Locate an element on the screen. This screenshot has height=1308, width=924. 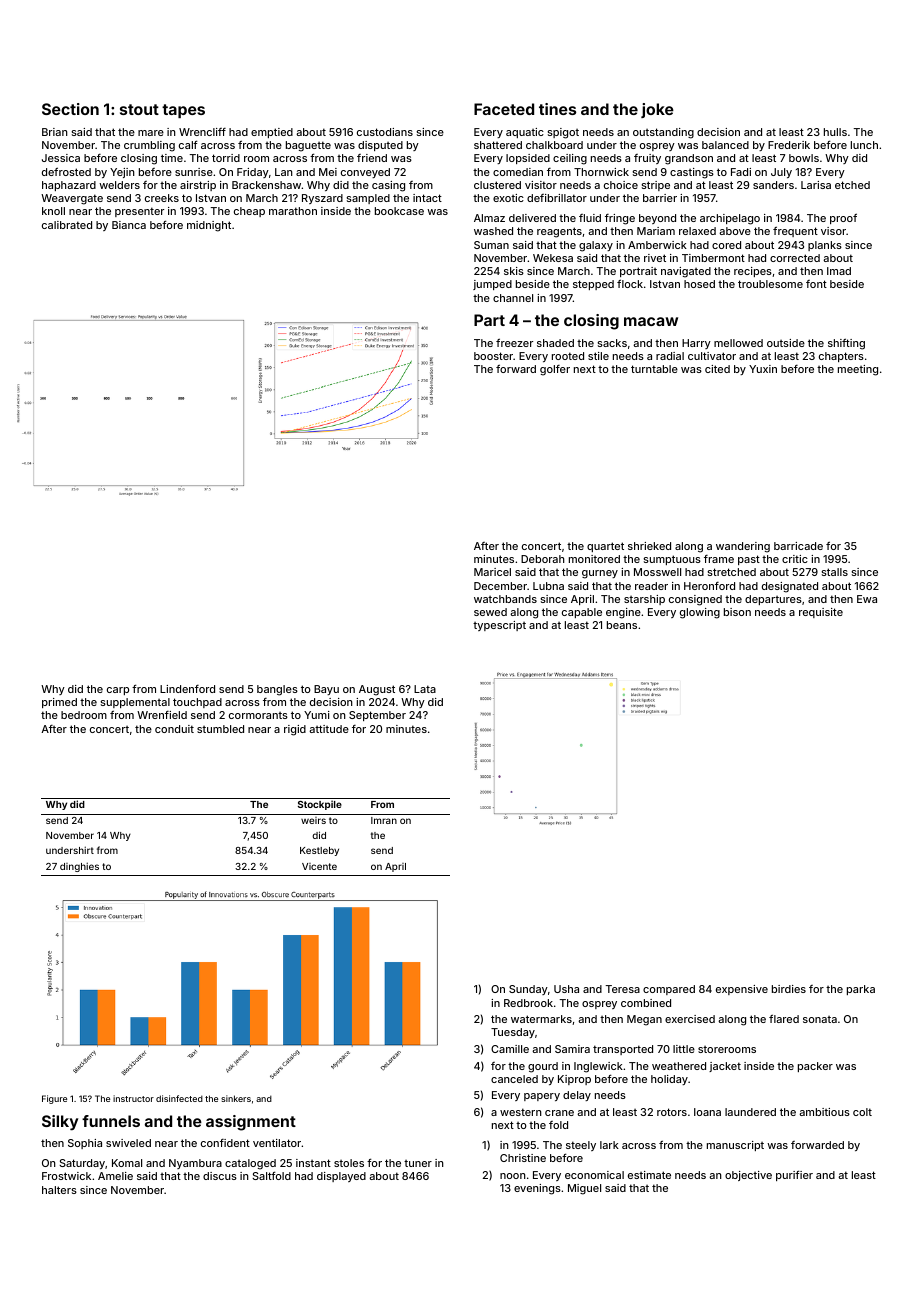
meeting is located at coordinates (858, 370).
